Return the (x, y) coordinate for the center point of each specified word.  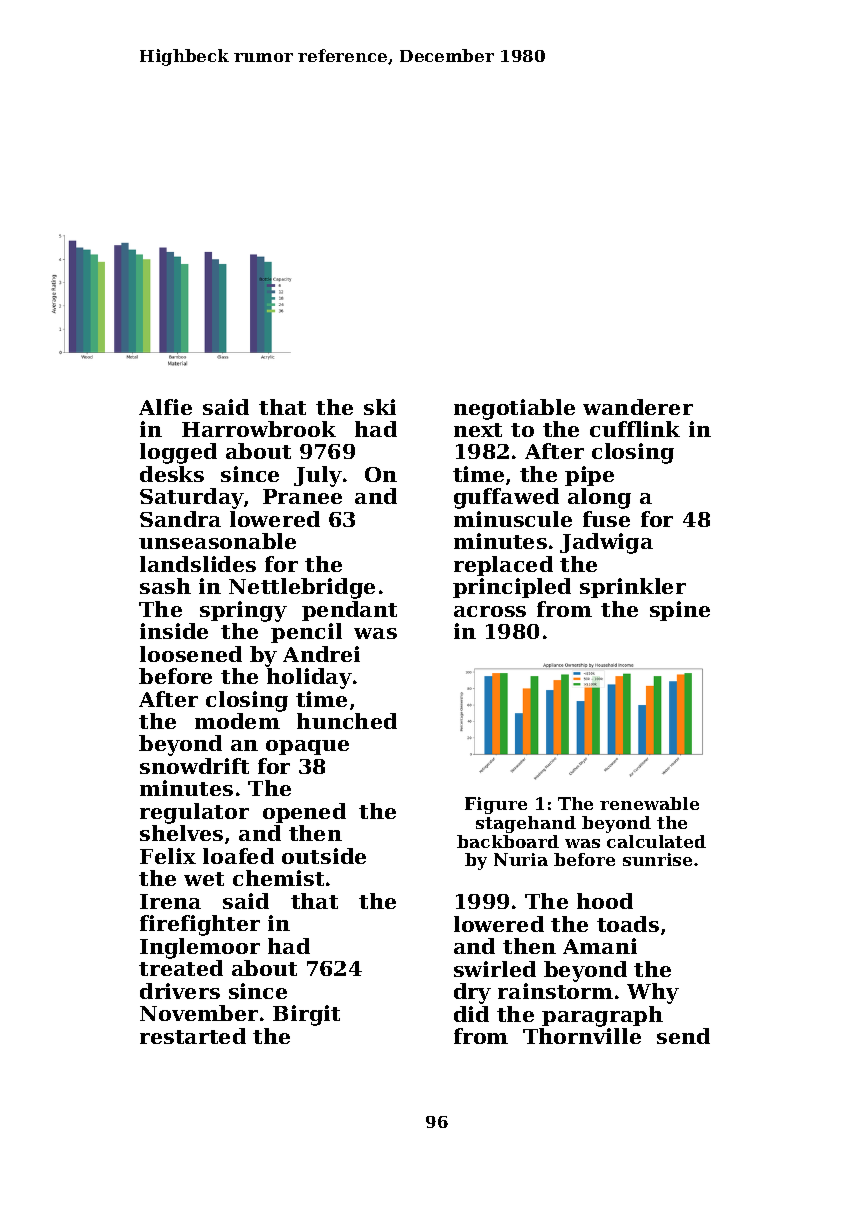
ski (380, 407)
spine (680, 611)
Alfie (165, 407)
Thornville (582, 1036)
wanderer (638, 407)
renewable (649, 803)
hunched (347, 721)
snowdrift (194, 766)
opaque (307, 747)
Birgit (306, 1015)
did (471, 1014)
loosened (191, 654)
